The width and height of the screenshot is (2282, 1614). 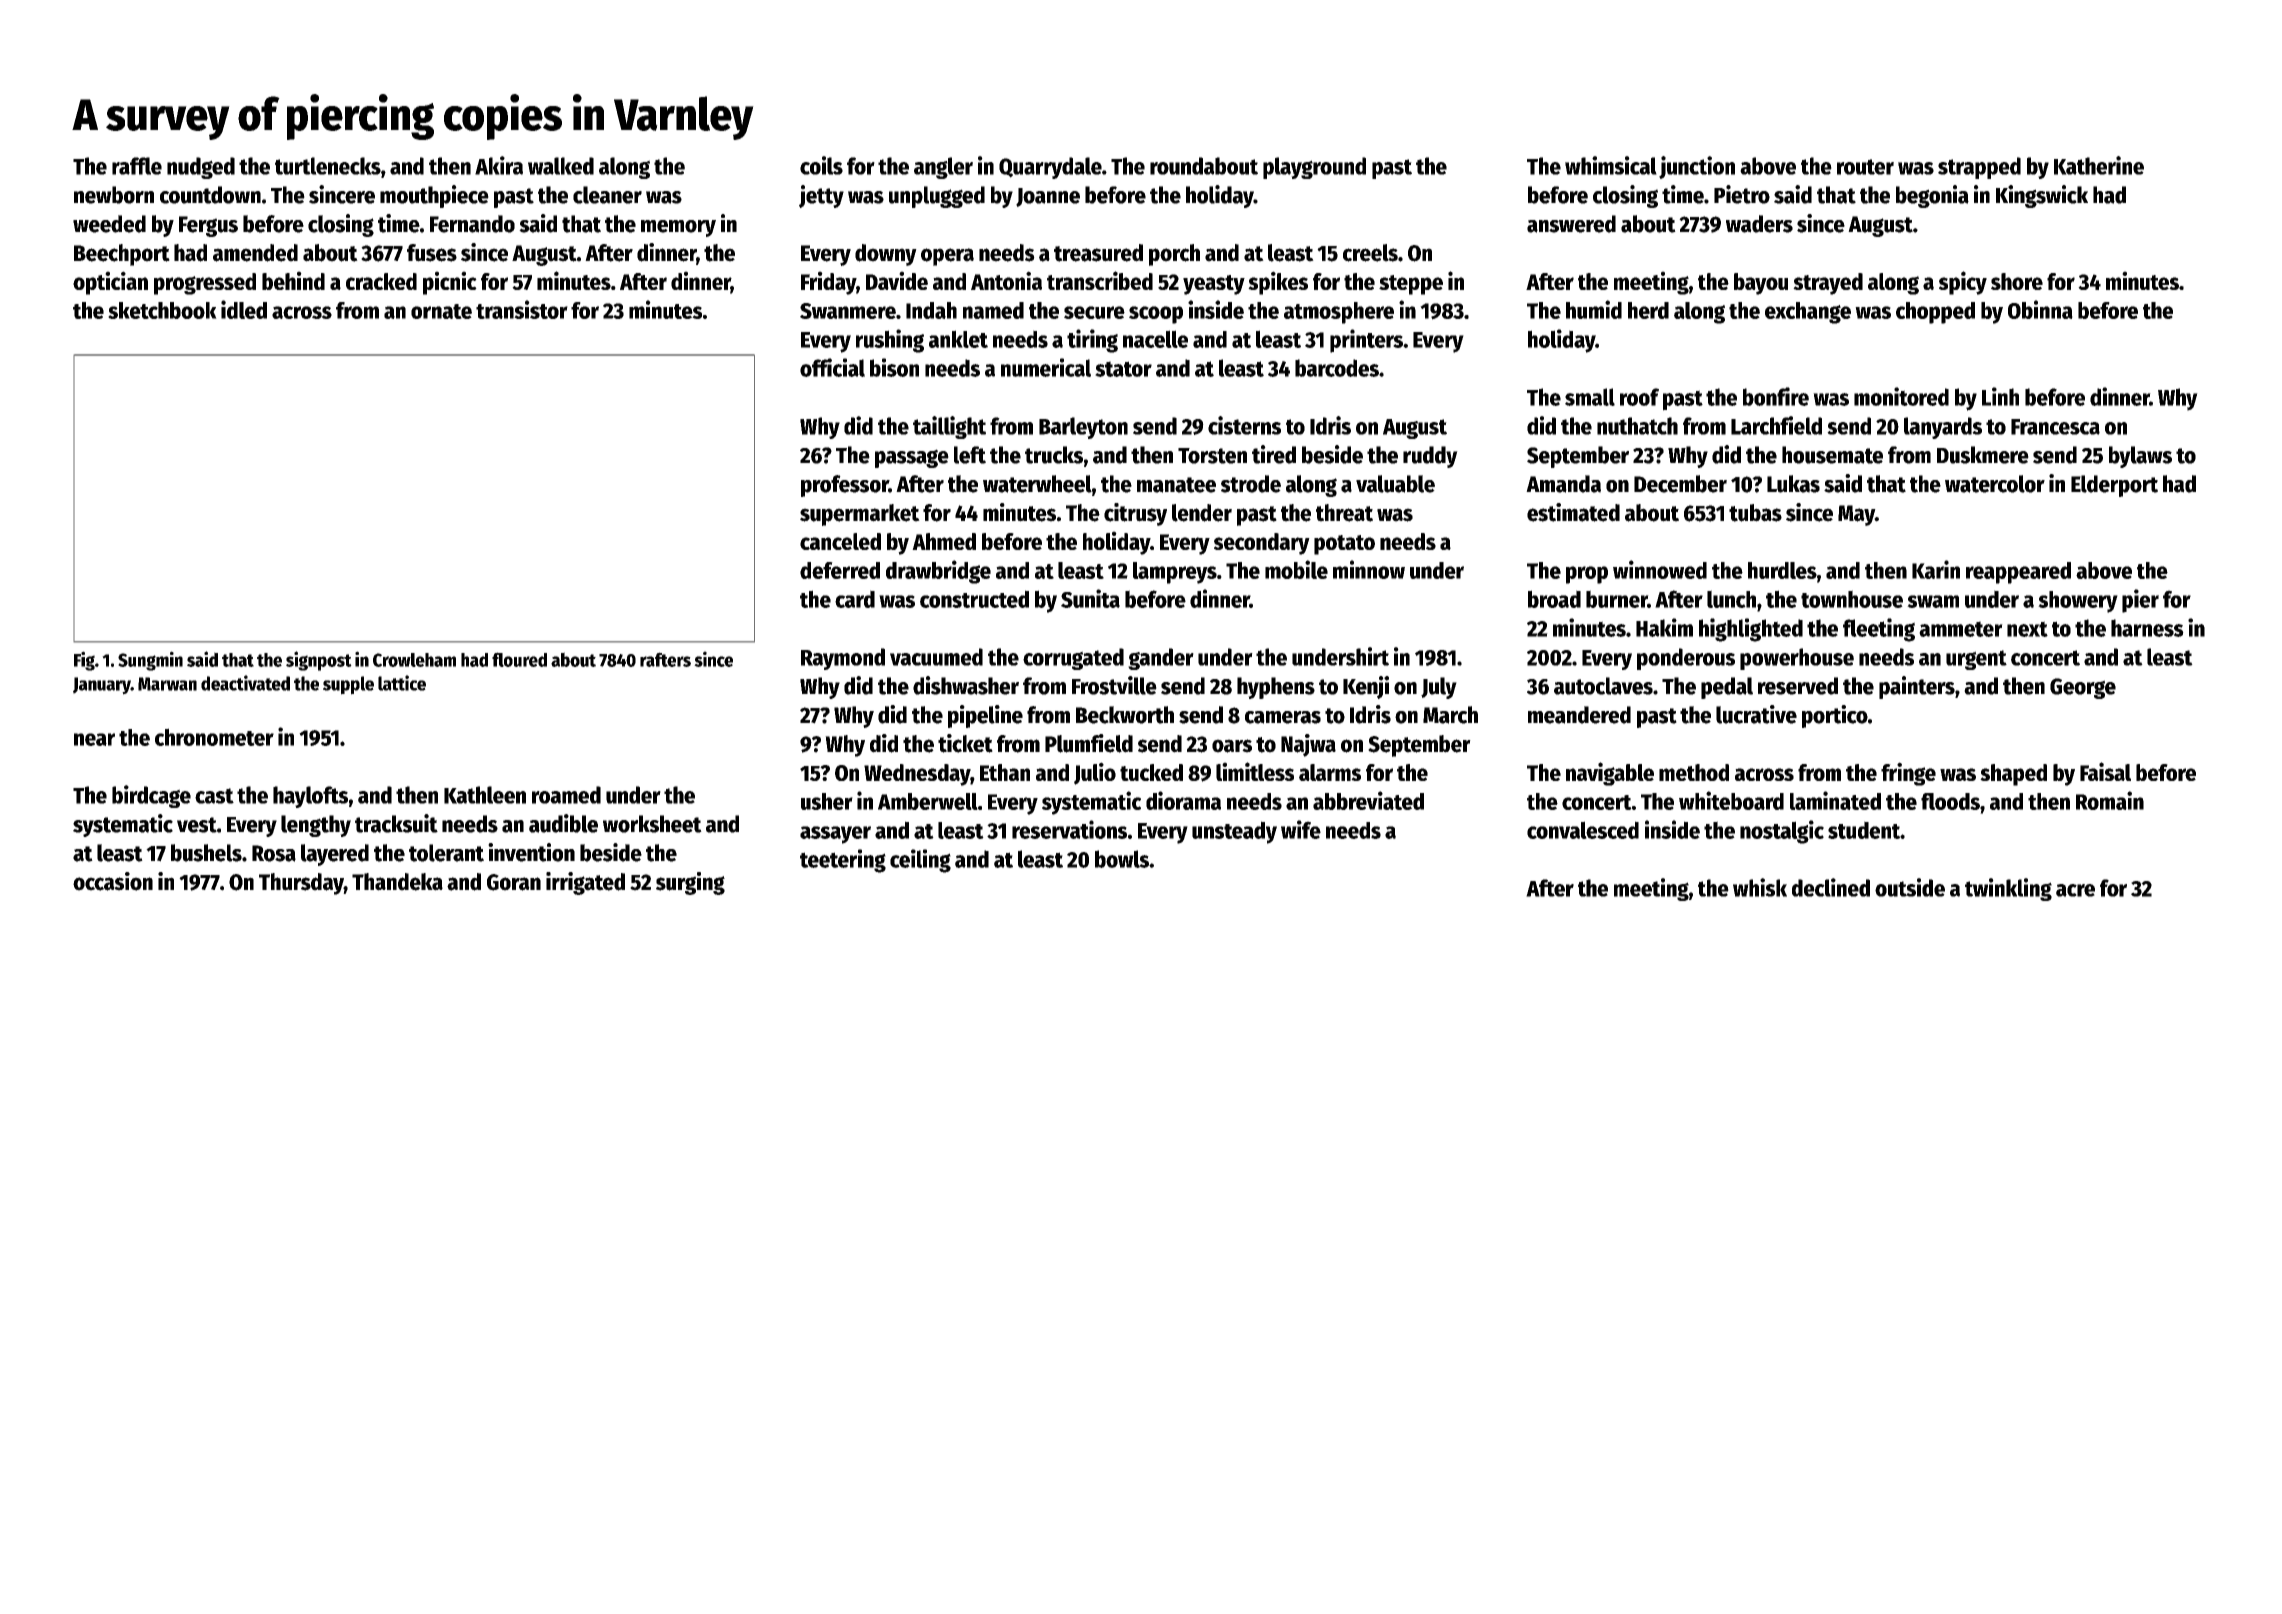 I want to click on pipeline, so click(x=985, y=716).
